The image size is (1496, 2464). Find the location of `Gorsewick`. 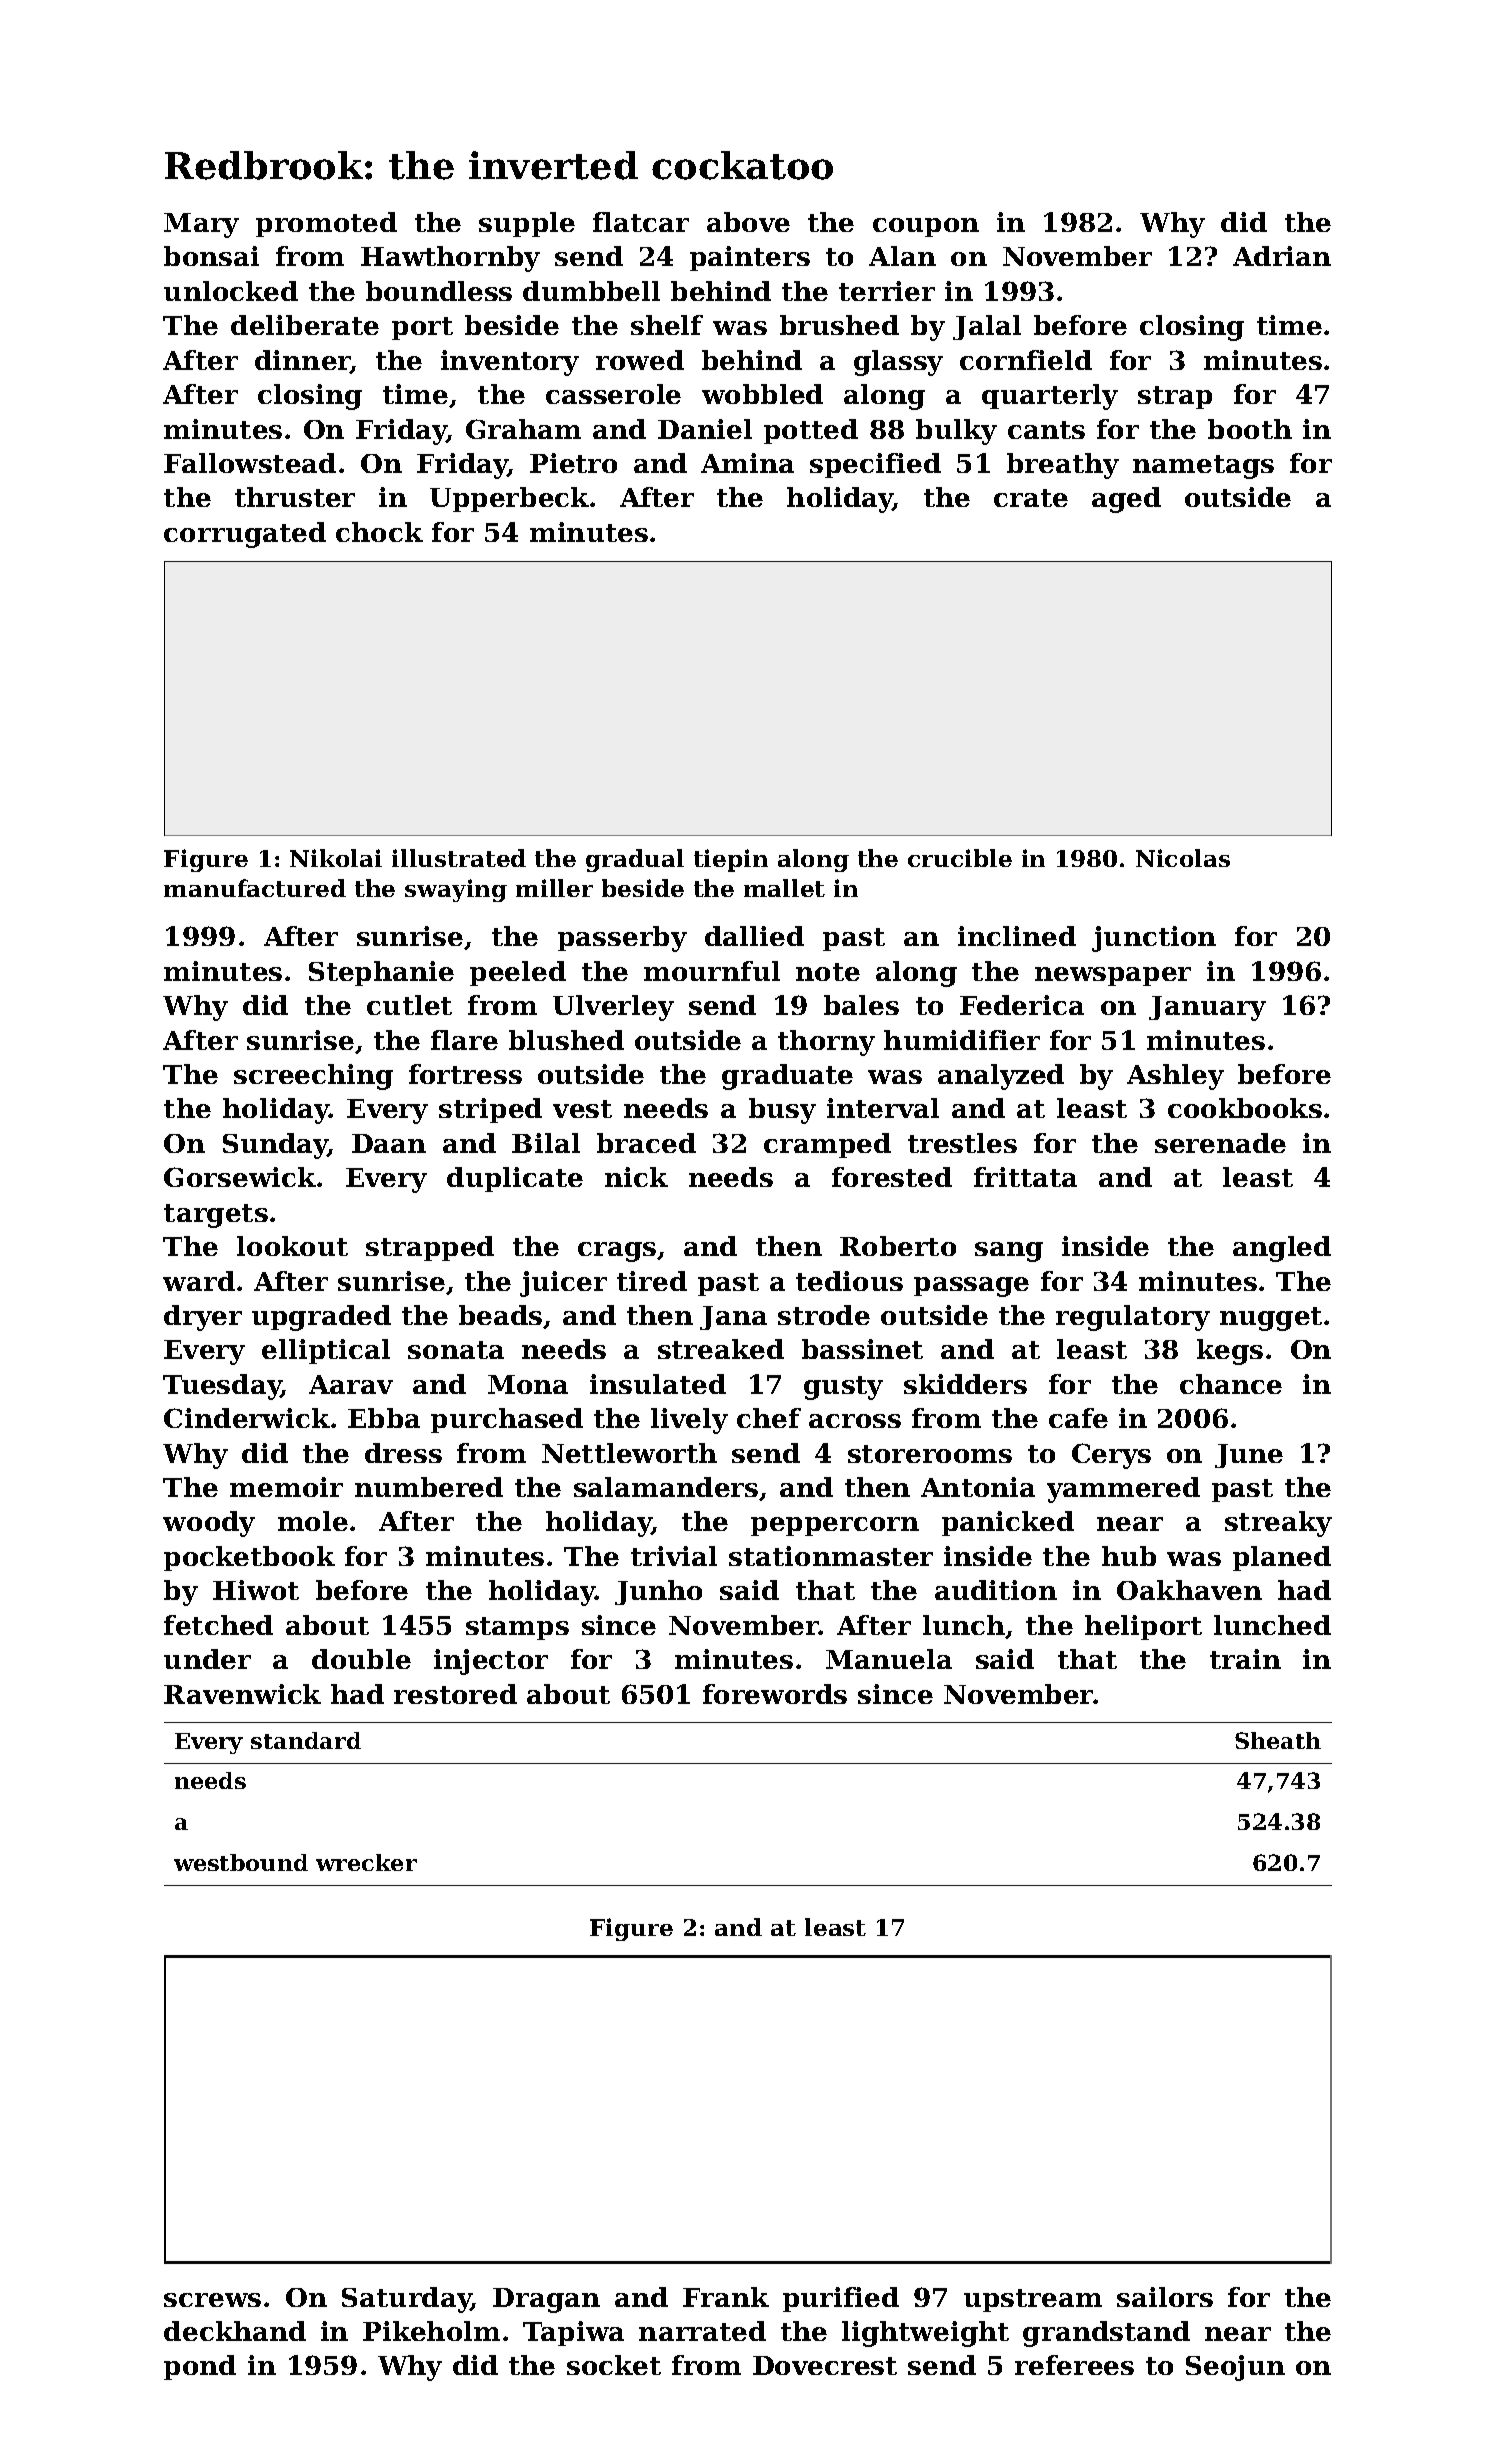

Gorsewick is located at coordinates (240, 1177).
